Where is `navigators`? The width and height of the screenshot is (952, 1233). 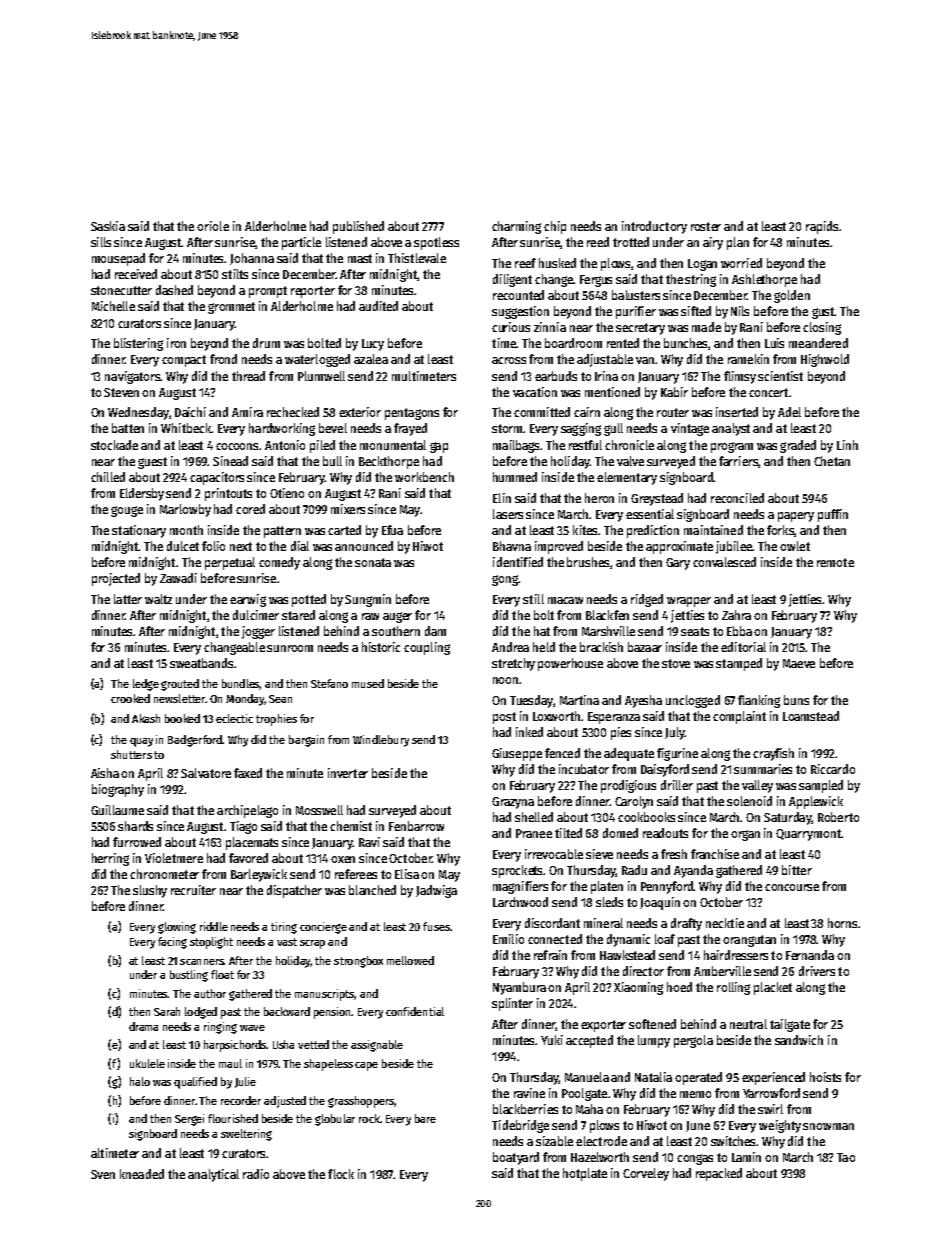
navigators is located at coordinates (132, 377).
